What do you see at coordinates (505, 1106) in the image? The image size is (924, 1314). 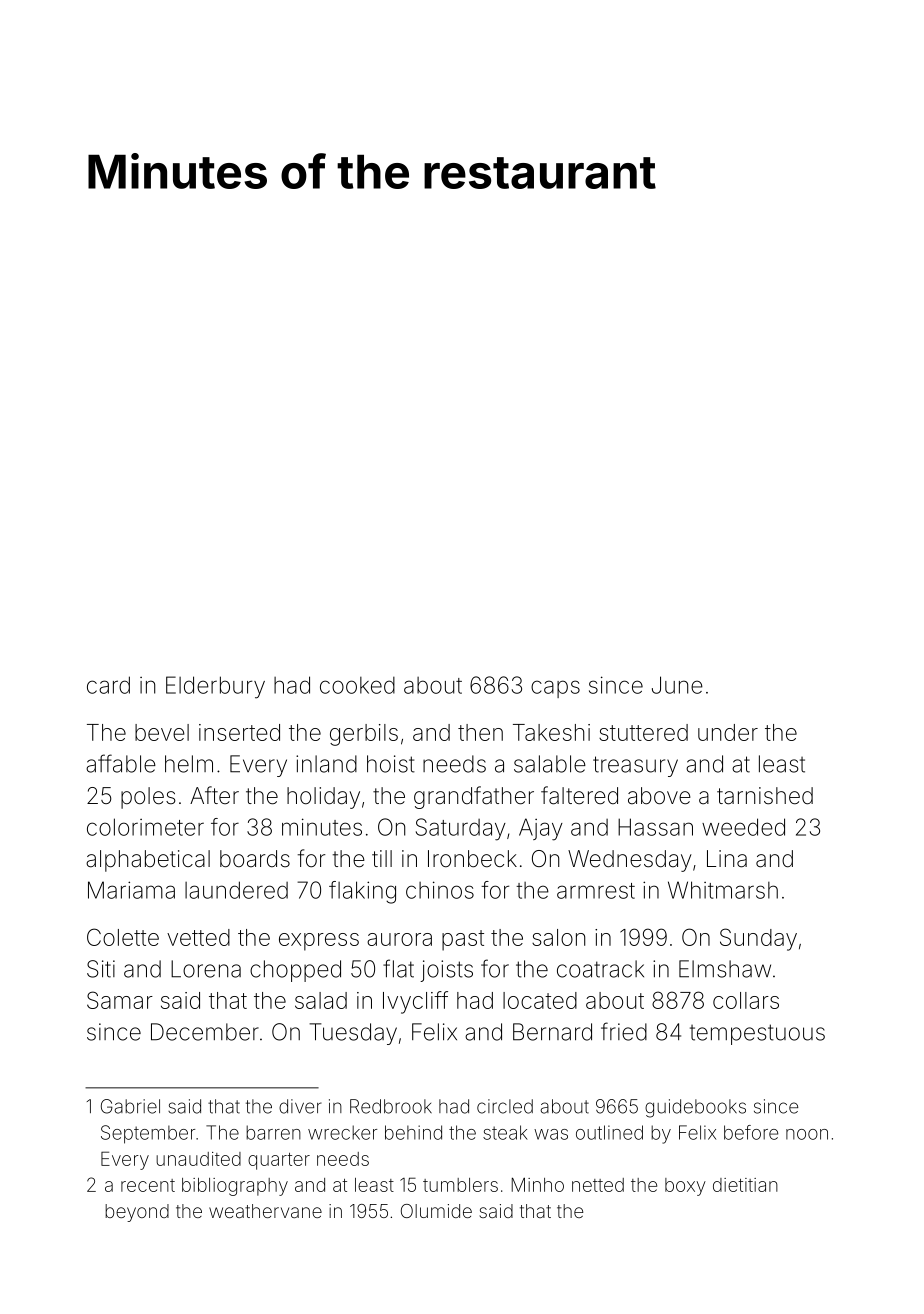 I see `circled` at bounding box center [505, 1106].
